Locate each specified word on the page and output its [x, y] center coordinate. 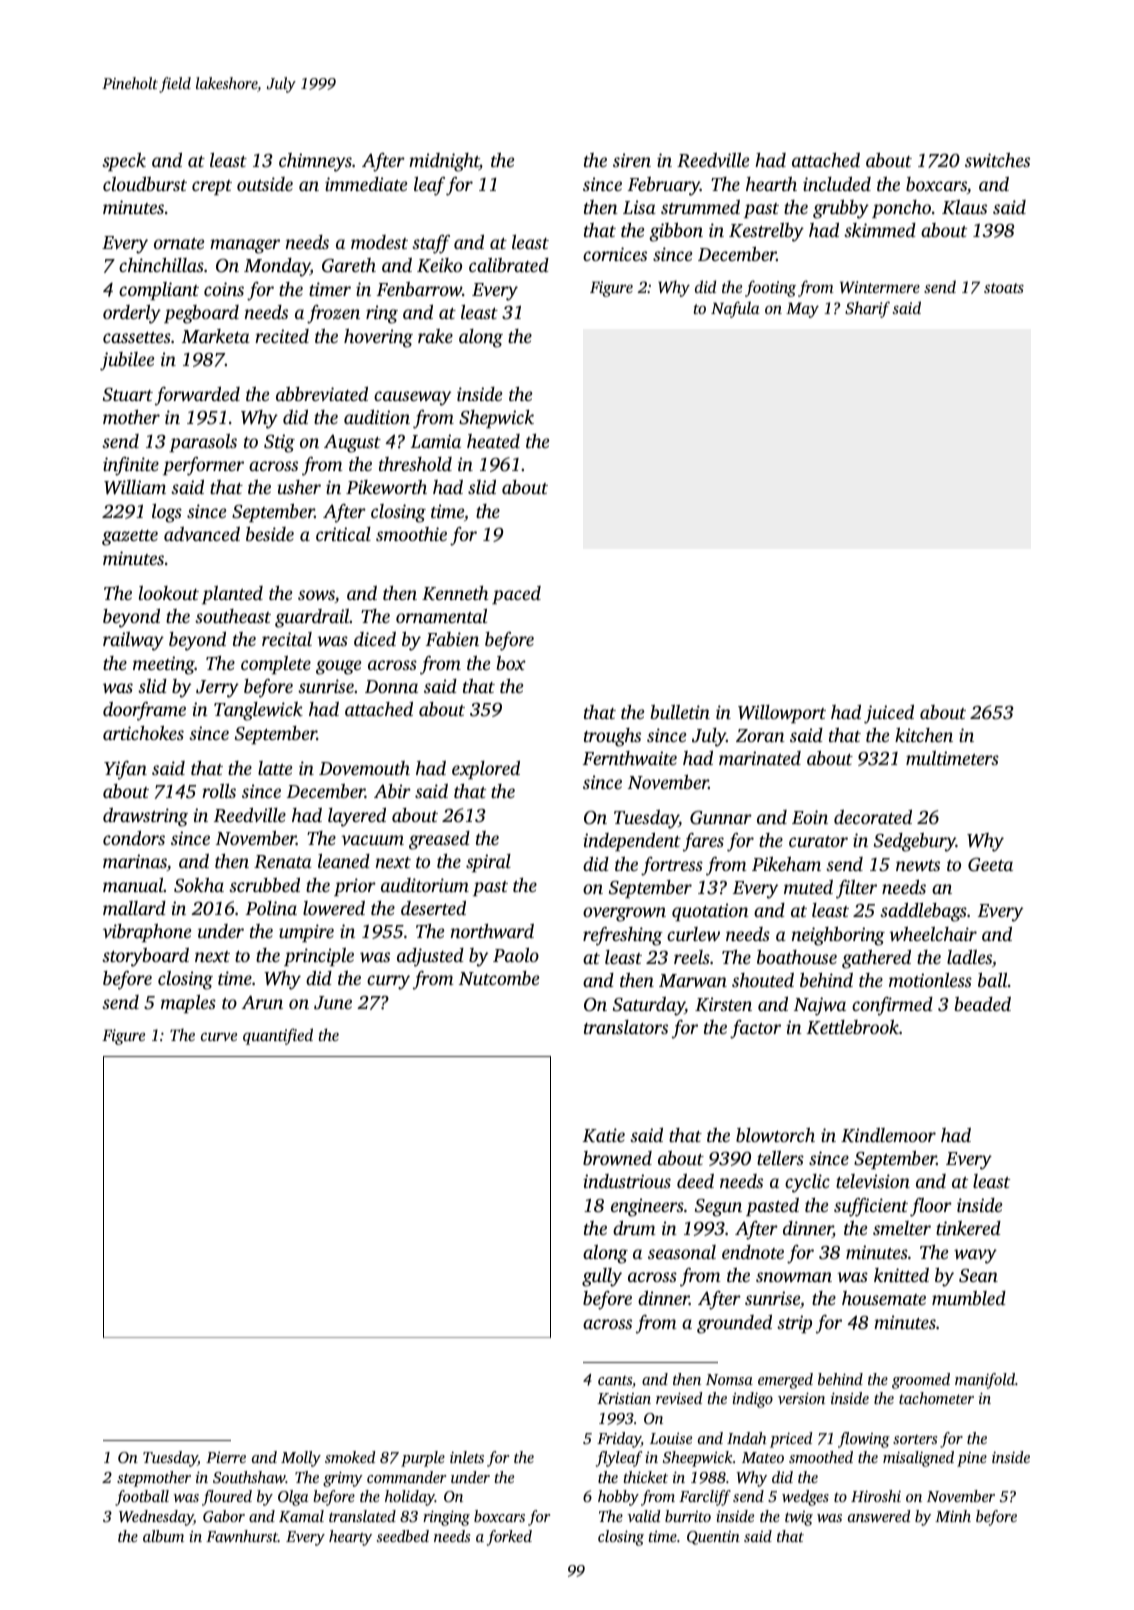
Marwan [693, 980]
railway [133, 641]
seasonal [682, 1252]
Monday [277, 267]
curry [388, 982]
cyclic [807, 1183]
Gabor [224, 1516]
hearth [771, 184]
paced [516, 595]
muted [808, 887]
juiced [889, 714]
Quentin [713, 1538]
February [664, 186]
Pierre [226, 1457]
